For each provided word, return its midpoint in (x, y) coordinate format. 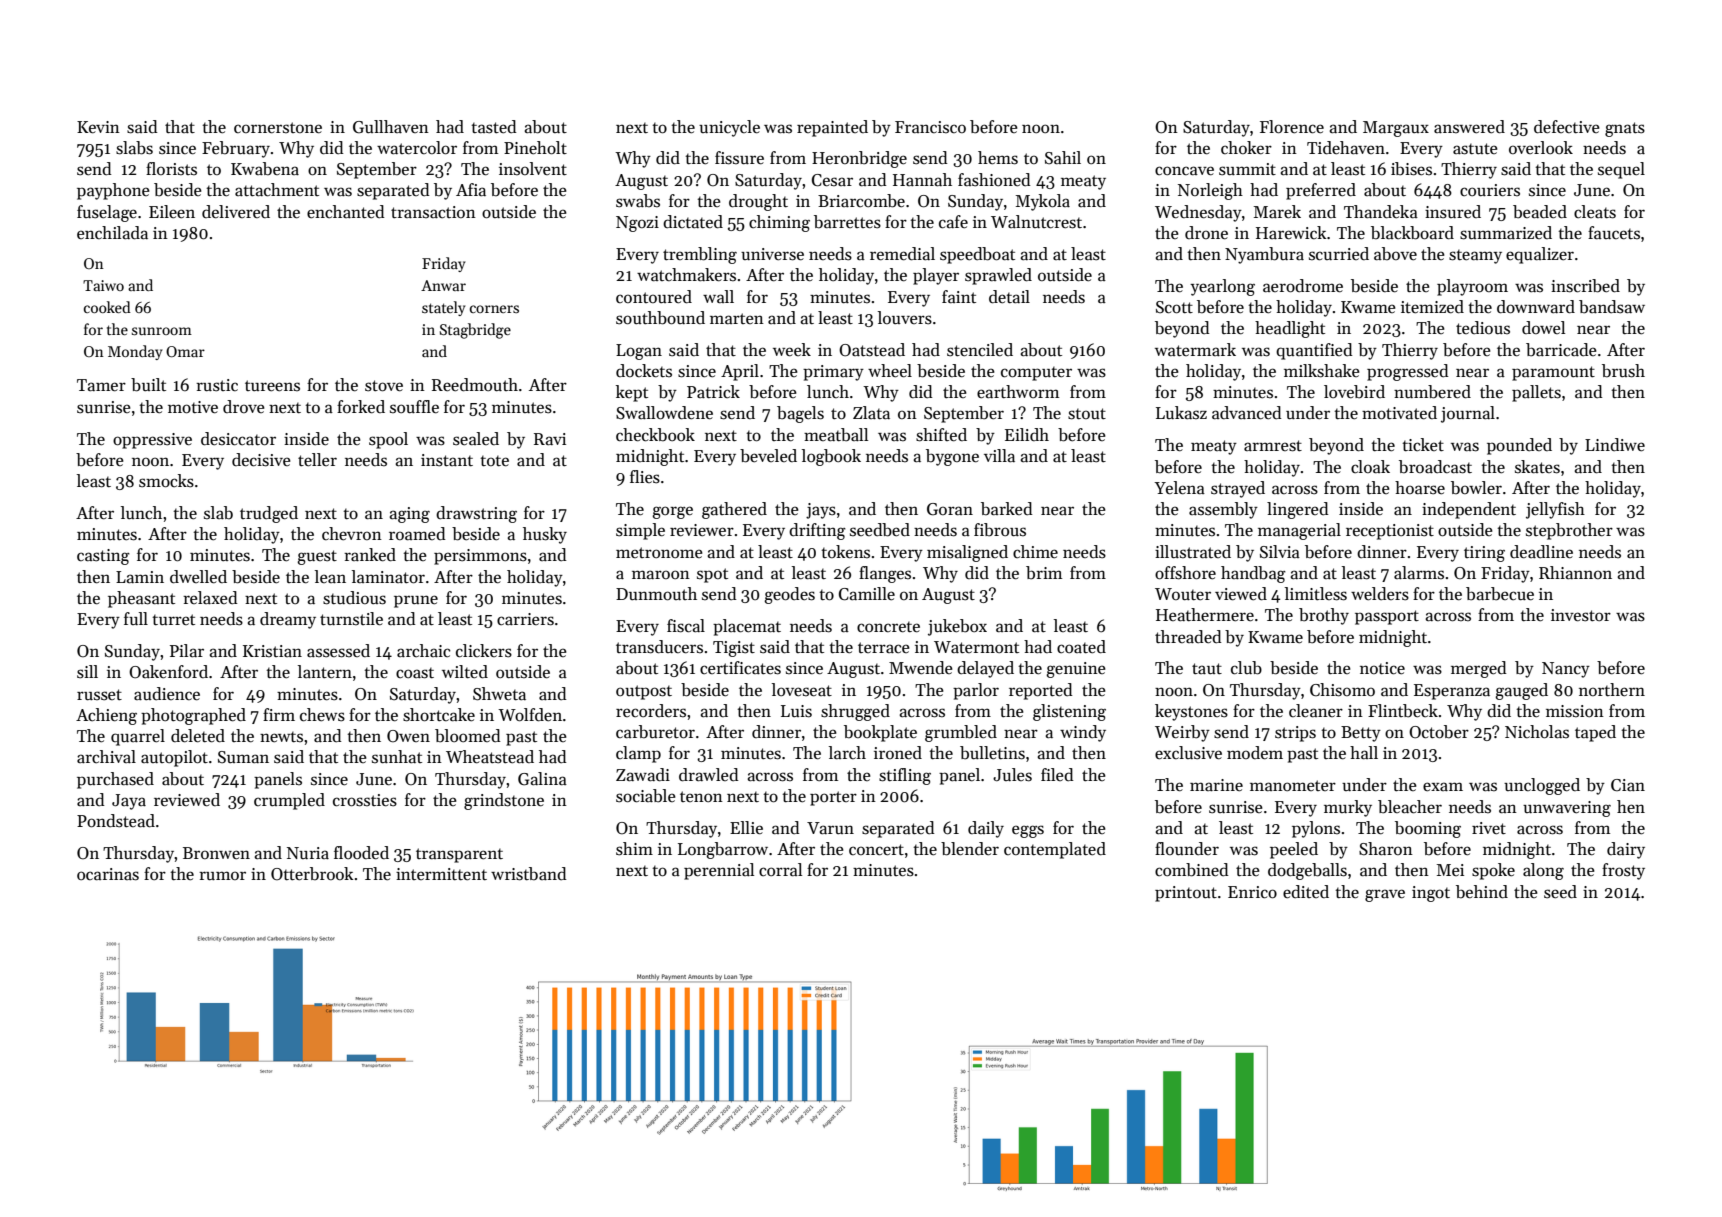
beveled (768, 456)
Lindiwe (1615, 445)
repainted (832, 128)
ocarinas (108, 874)
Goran (950, 509)
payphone (113, 191)
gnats (1625, 129)
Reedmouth (475, 385)
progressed (1408, 372)
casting (103, 557)
